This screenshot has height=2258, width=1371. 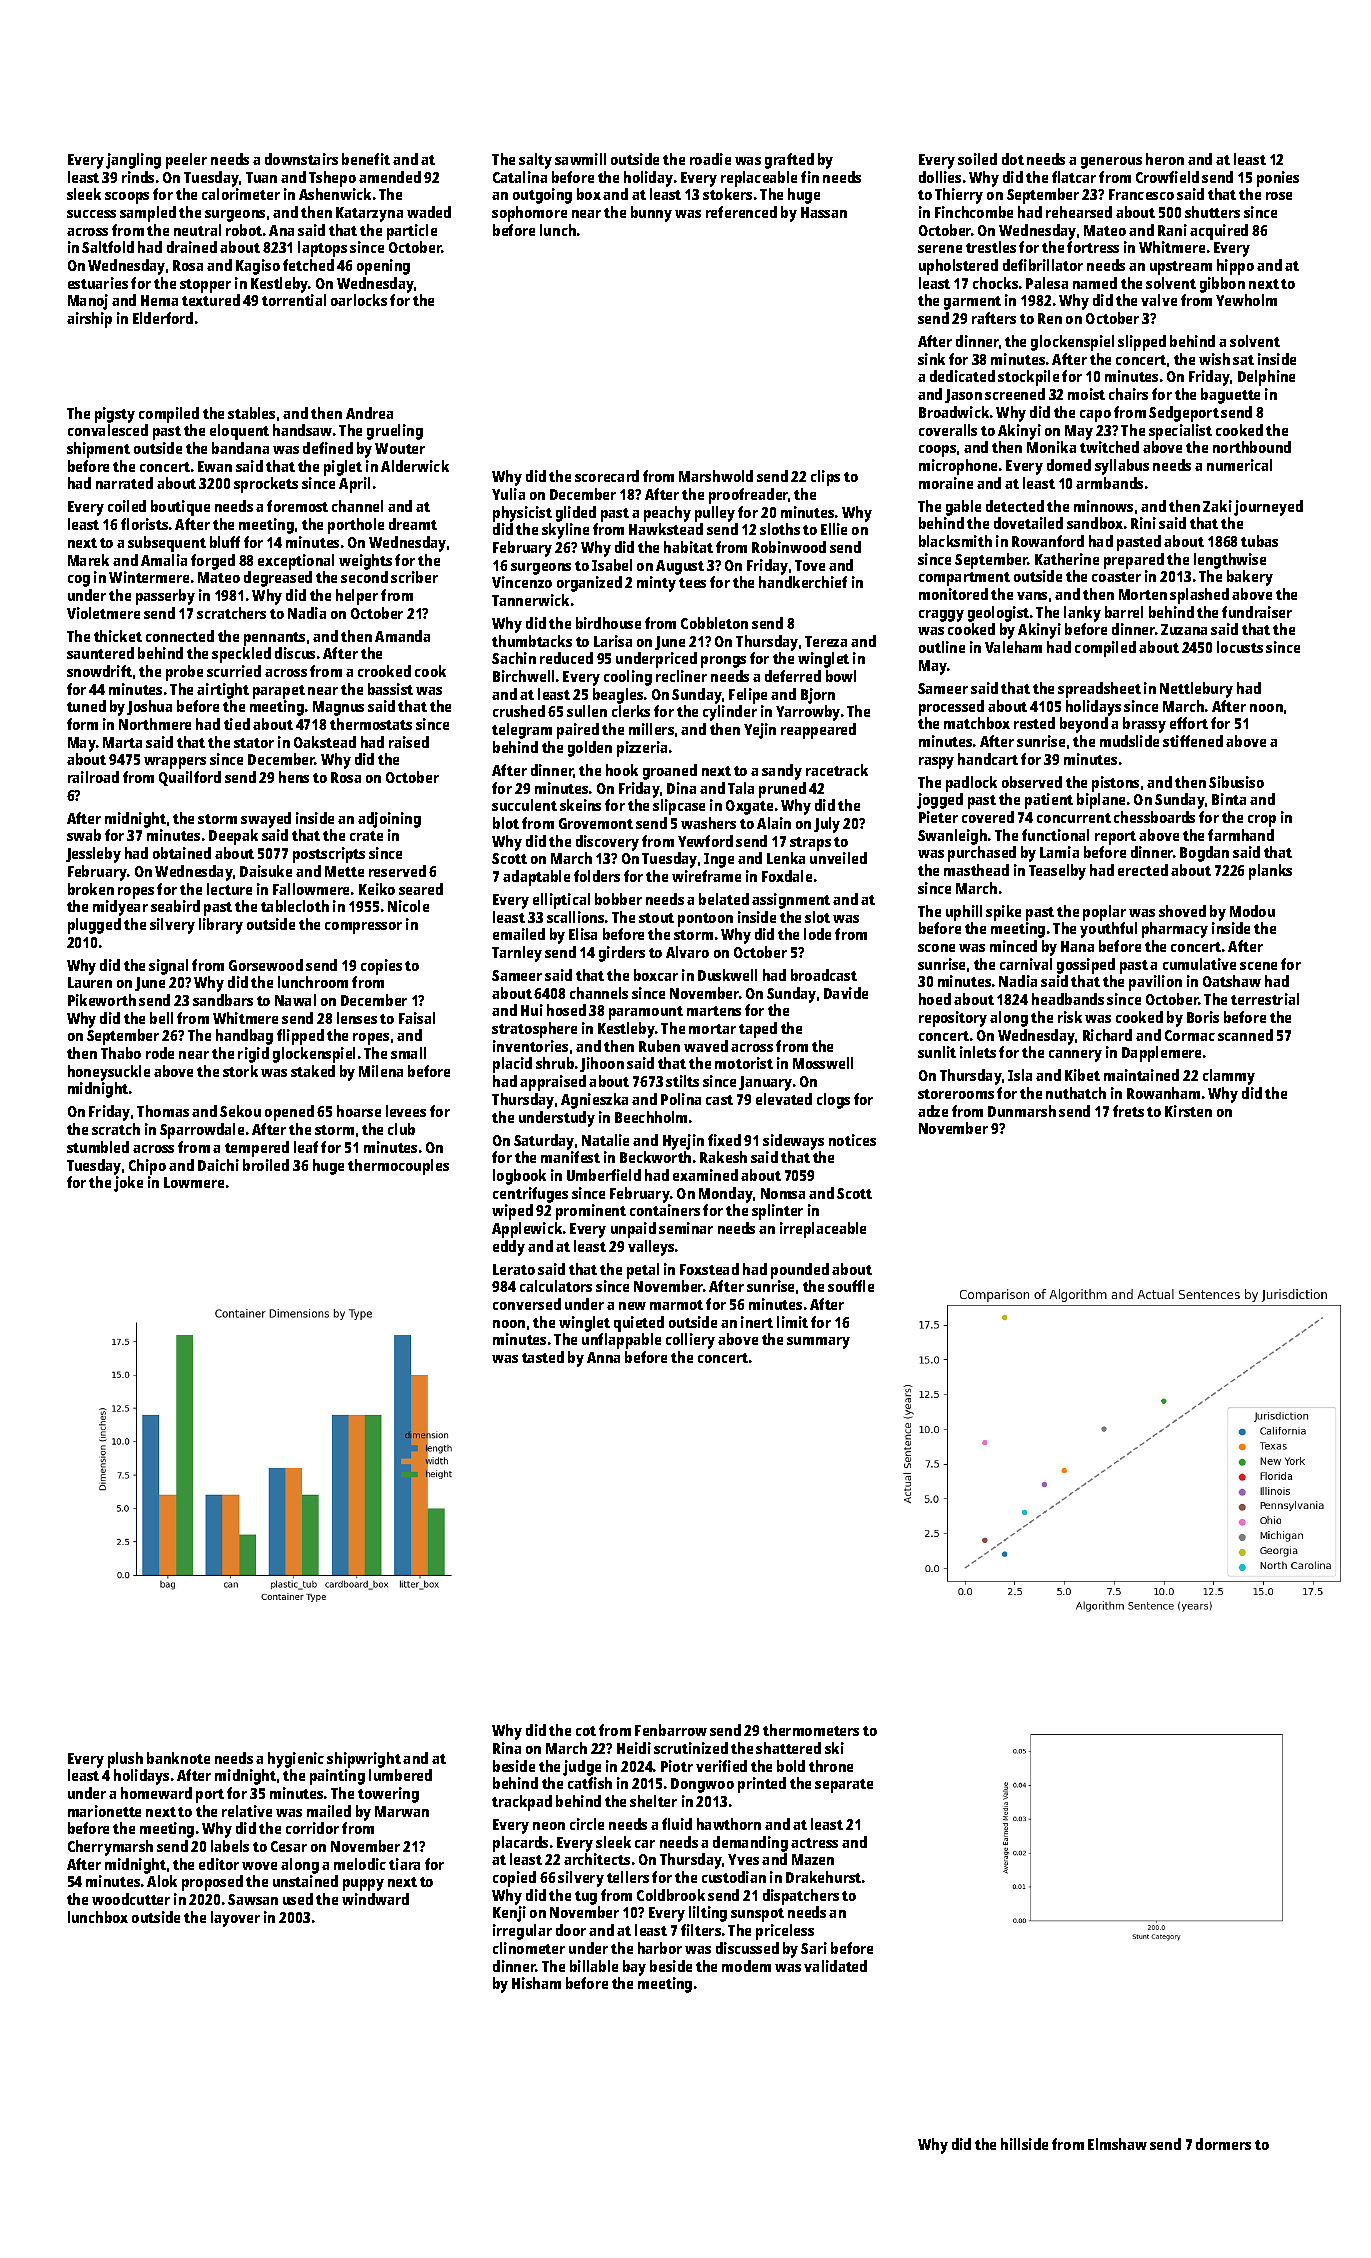 What do you see at coordinates (115, 415) in the screenshot?
I see `pigsty` at bounding box center [115, 415].
